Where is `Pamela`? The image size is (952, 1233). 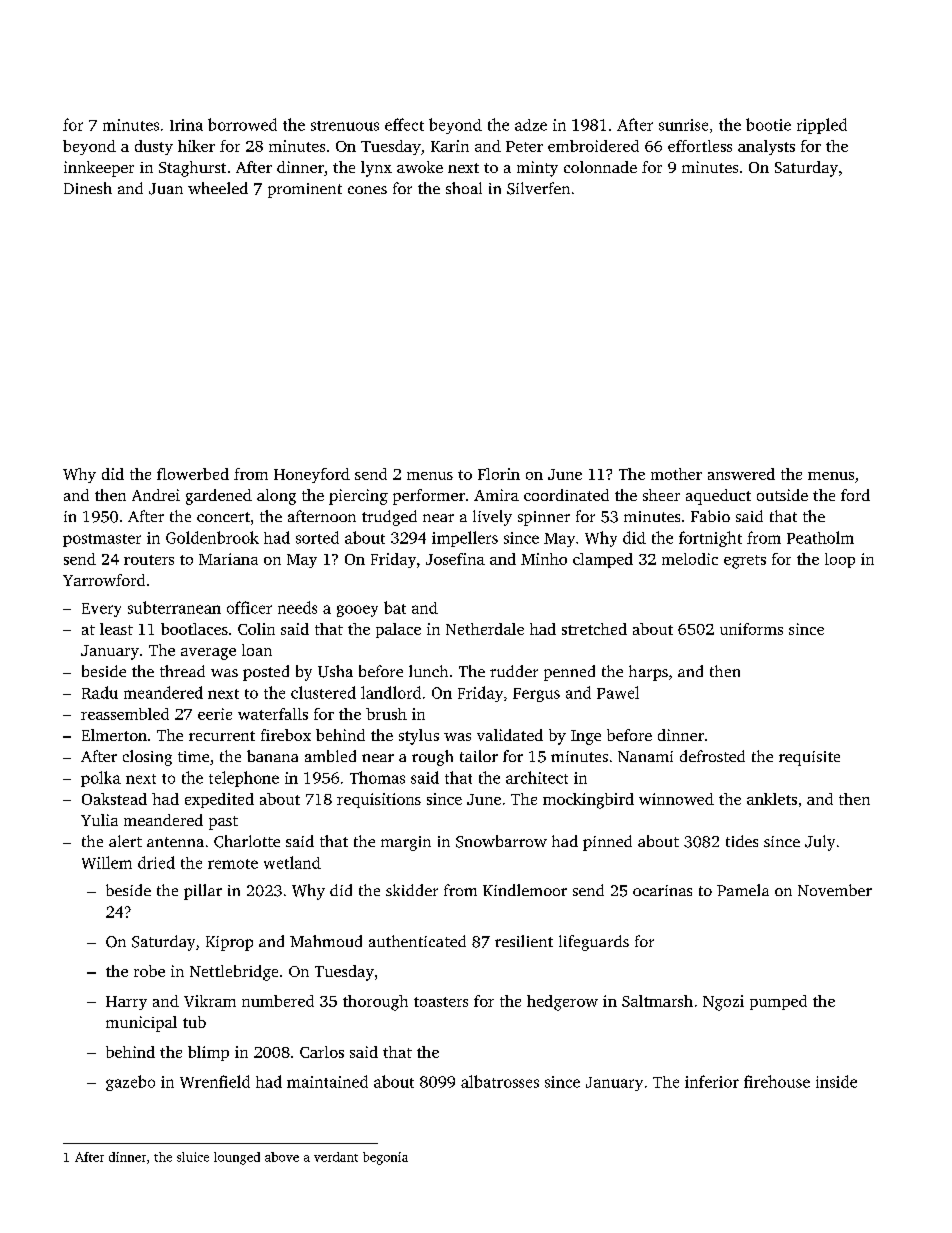
Pamela is located at coordinates (743, 890).
